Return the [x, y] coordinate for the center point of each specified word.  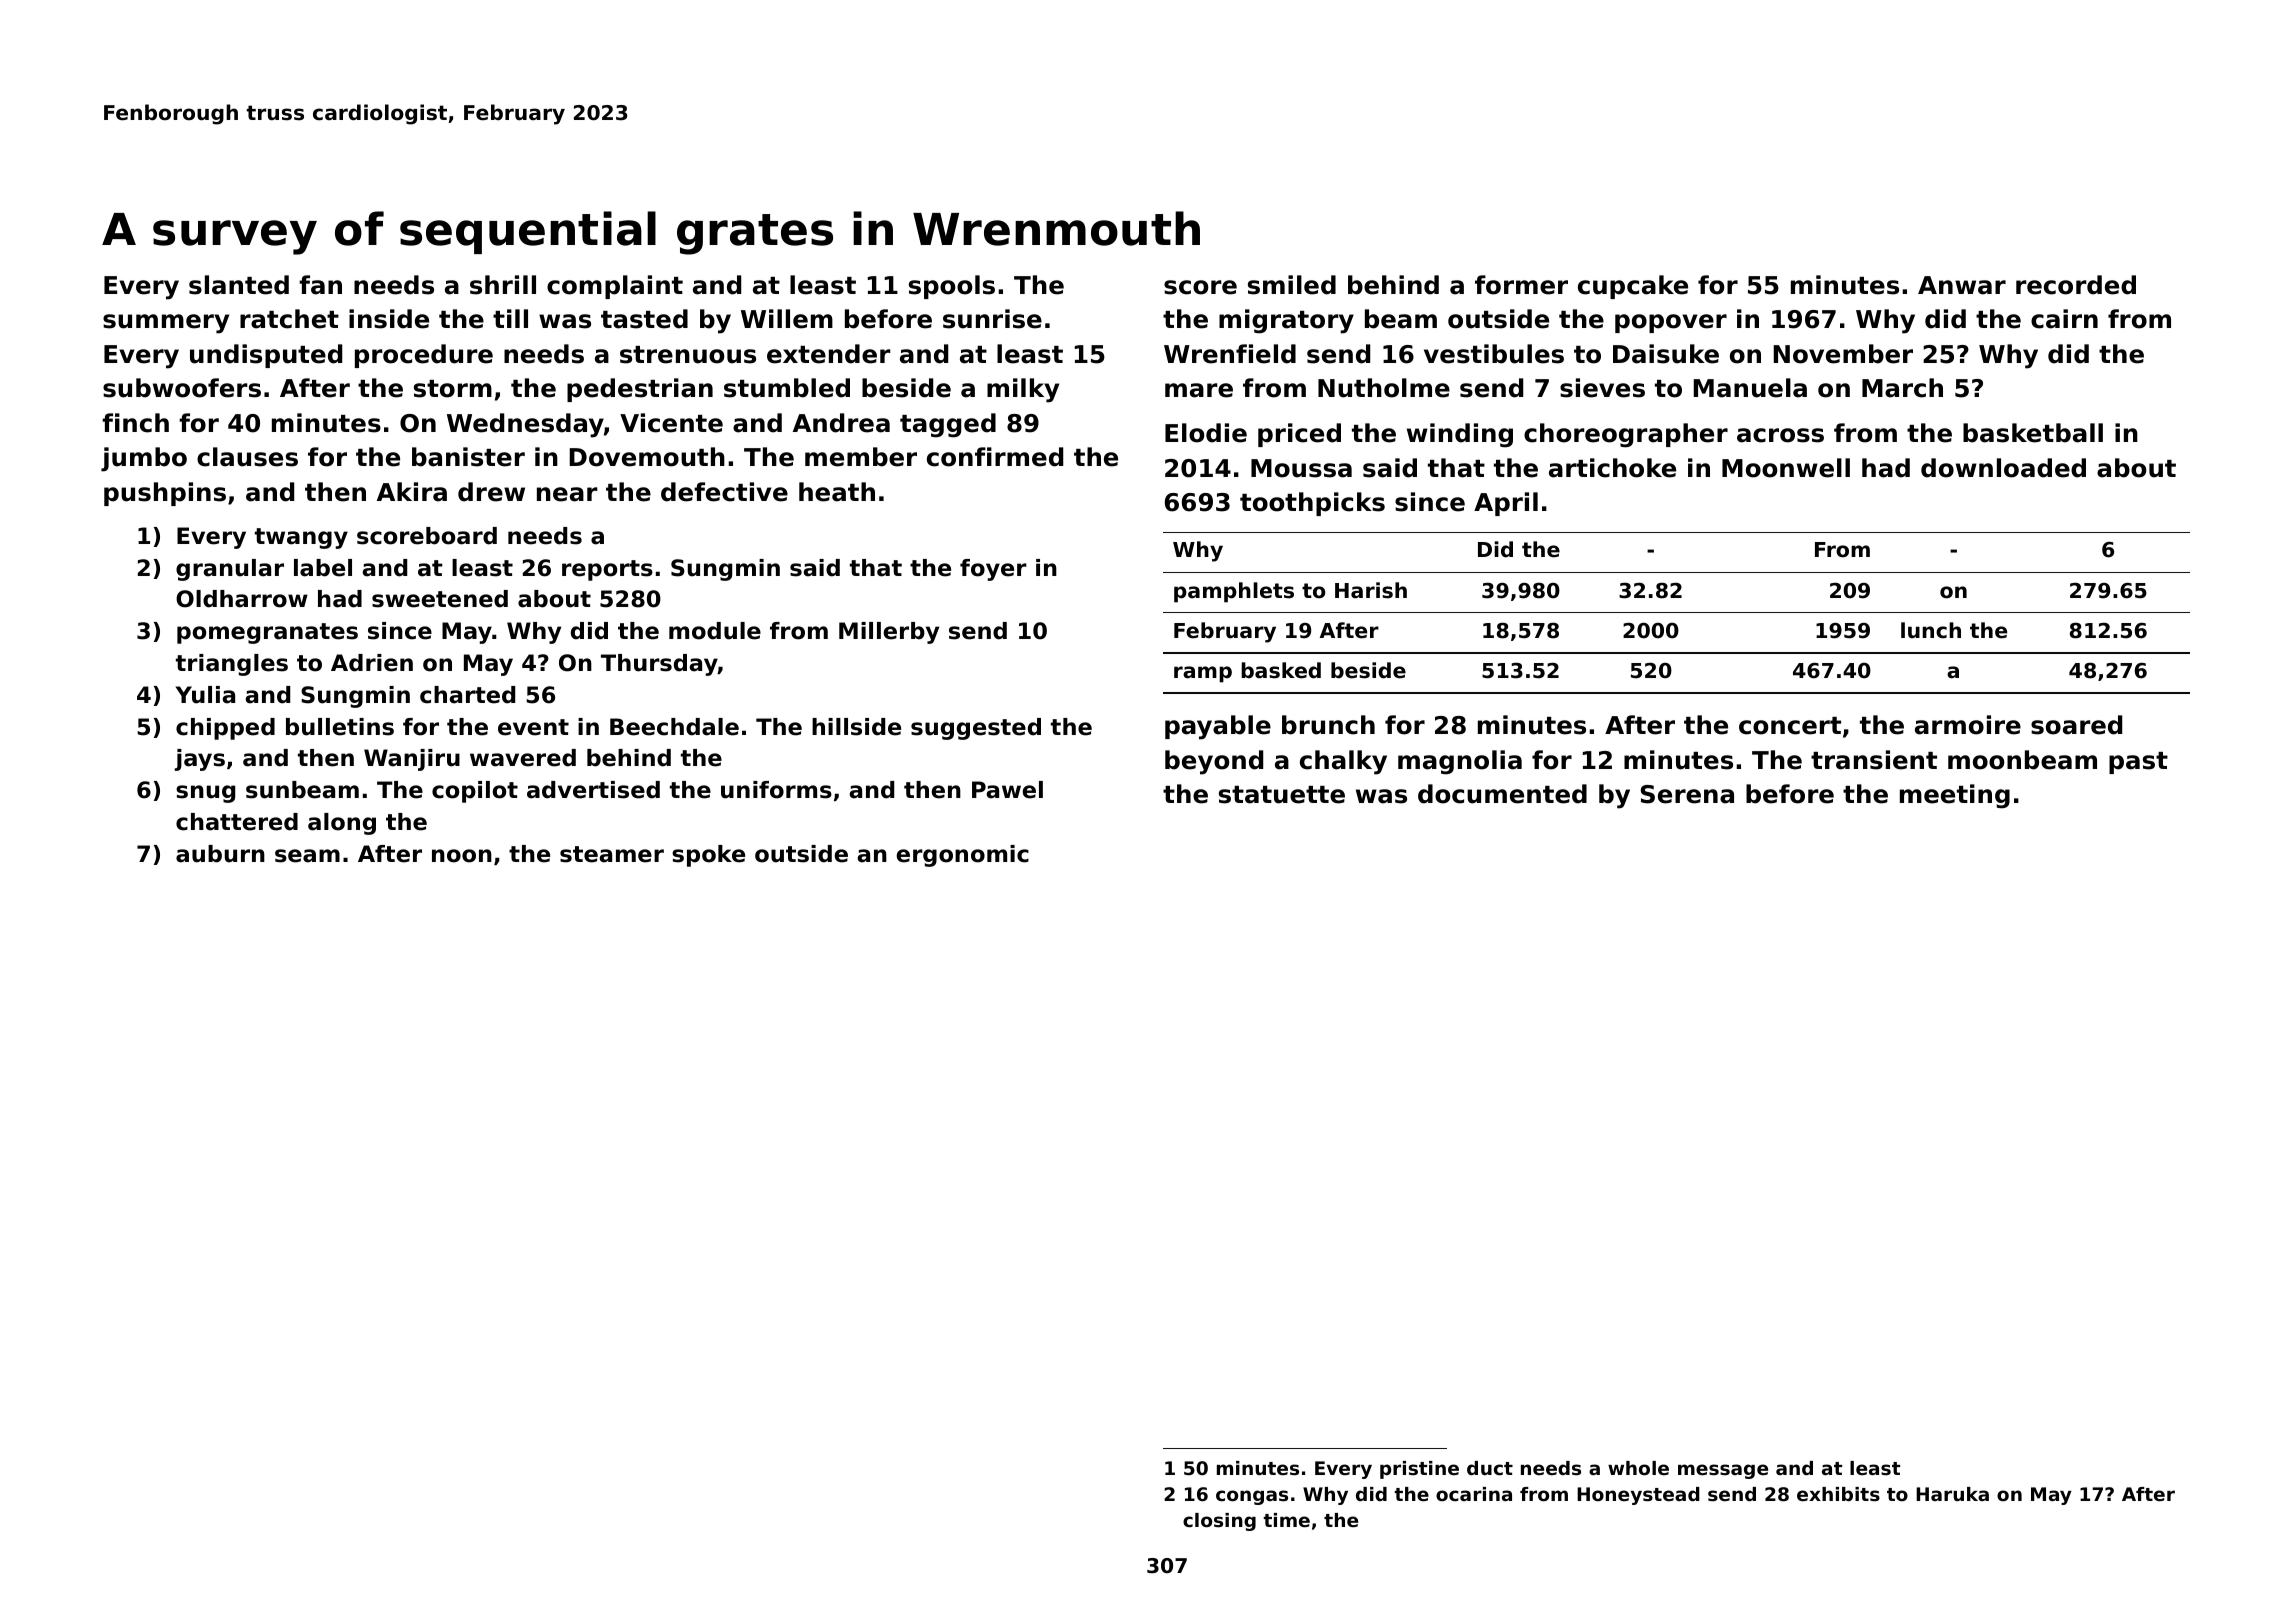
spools [952, 287]
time [1286, 1520]
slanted [239, 285]
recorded [2076, 285]
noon [462, 856]
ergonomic [962, 856]
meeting [1955, 796]
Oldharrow [242, 599]
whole [1638, 1468]
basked [1281, 670]
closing [1219, 1522]
